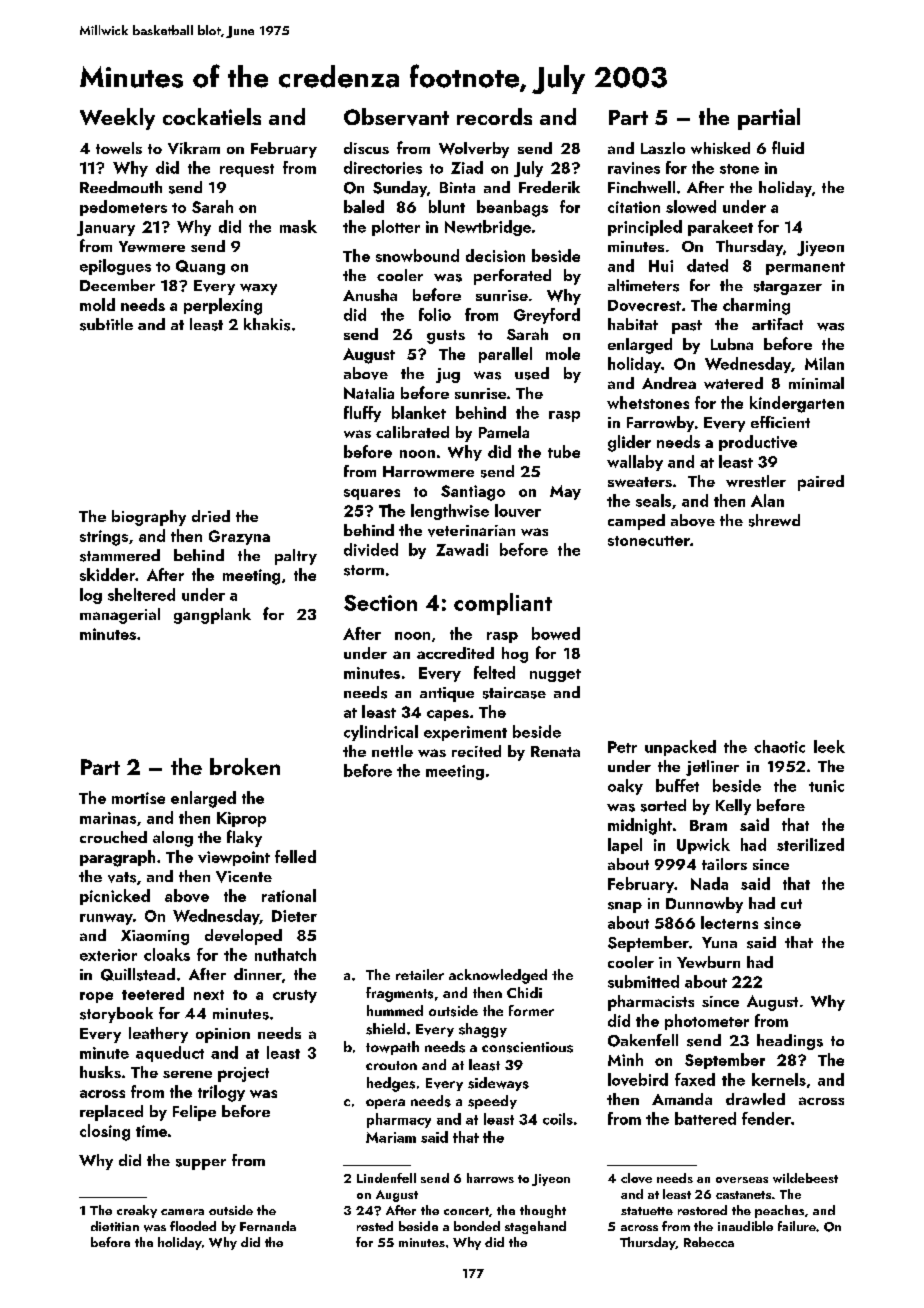 The height and width of the page is (1308, 924). What do you see at coordinates (805, 268) in the page?
I see `permanent` at bounding box center [805, 268].
